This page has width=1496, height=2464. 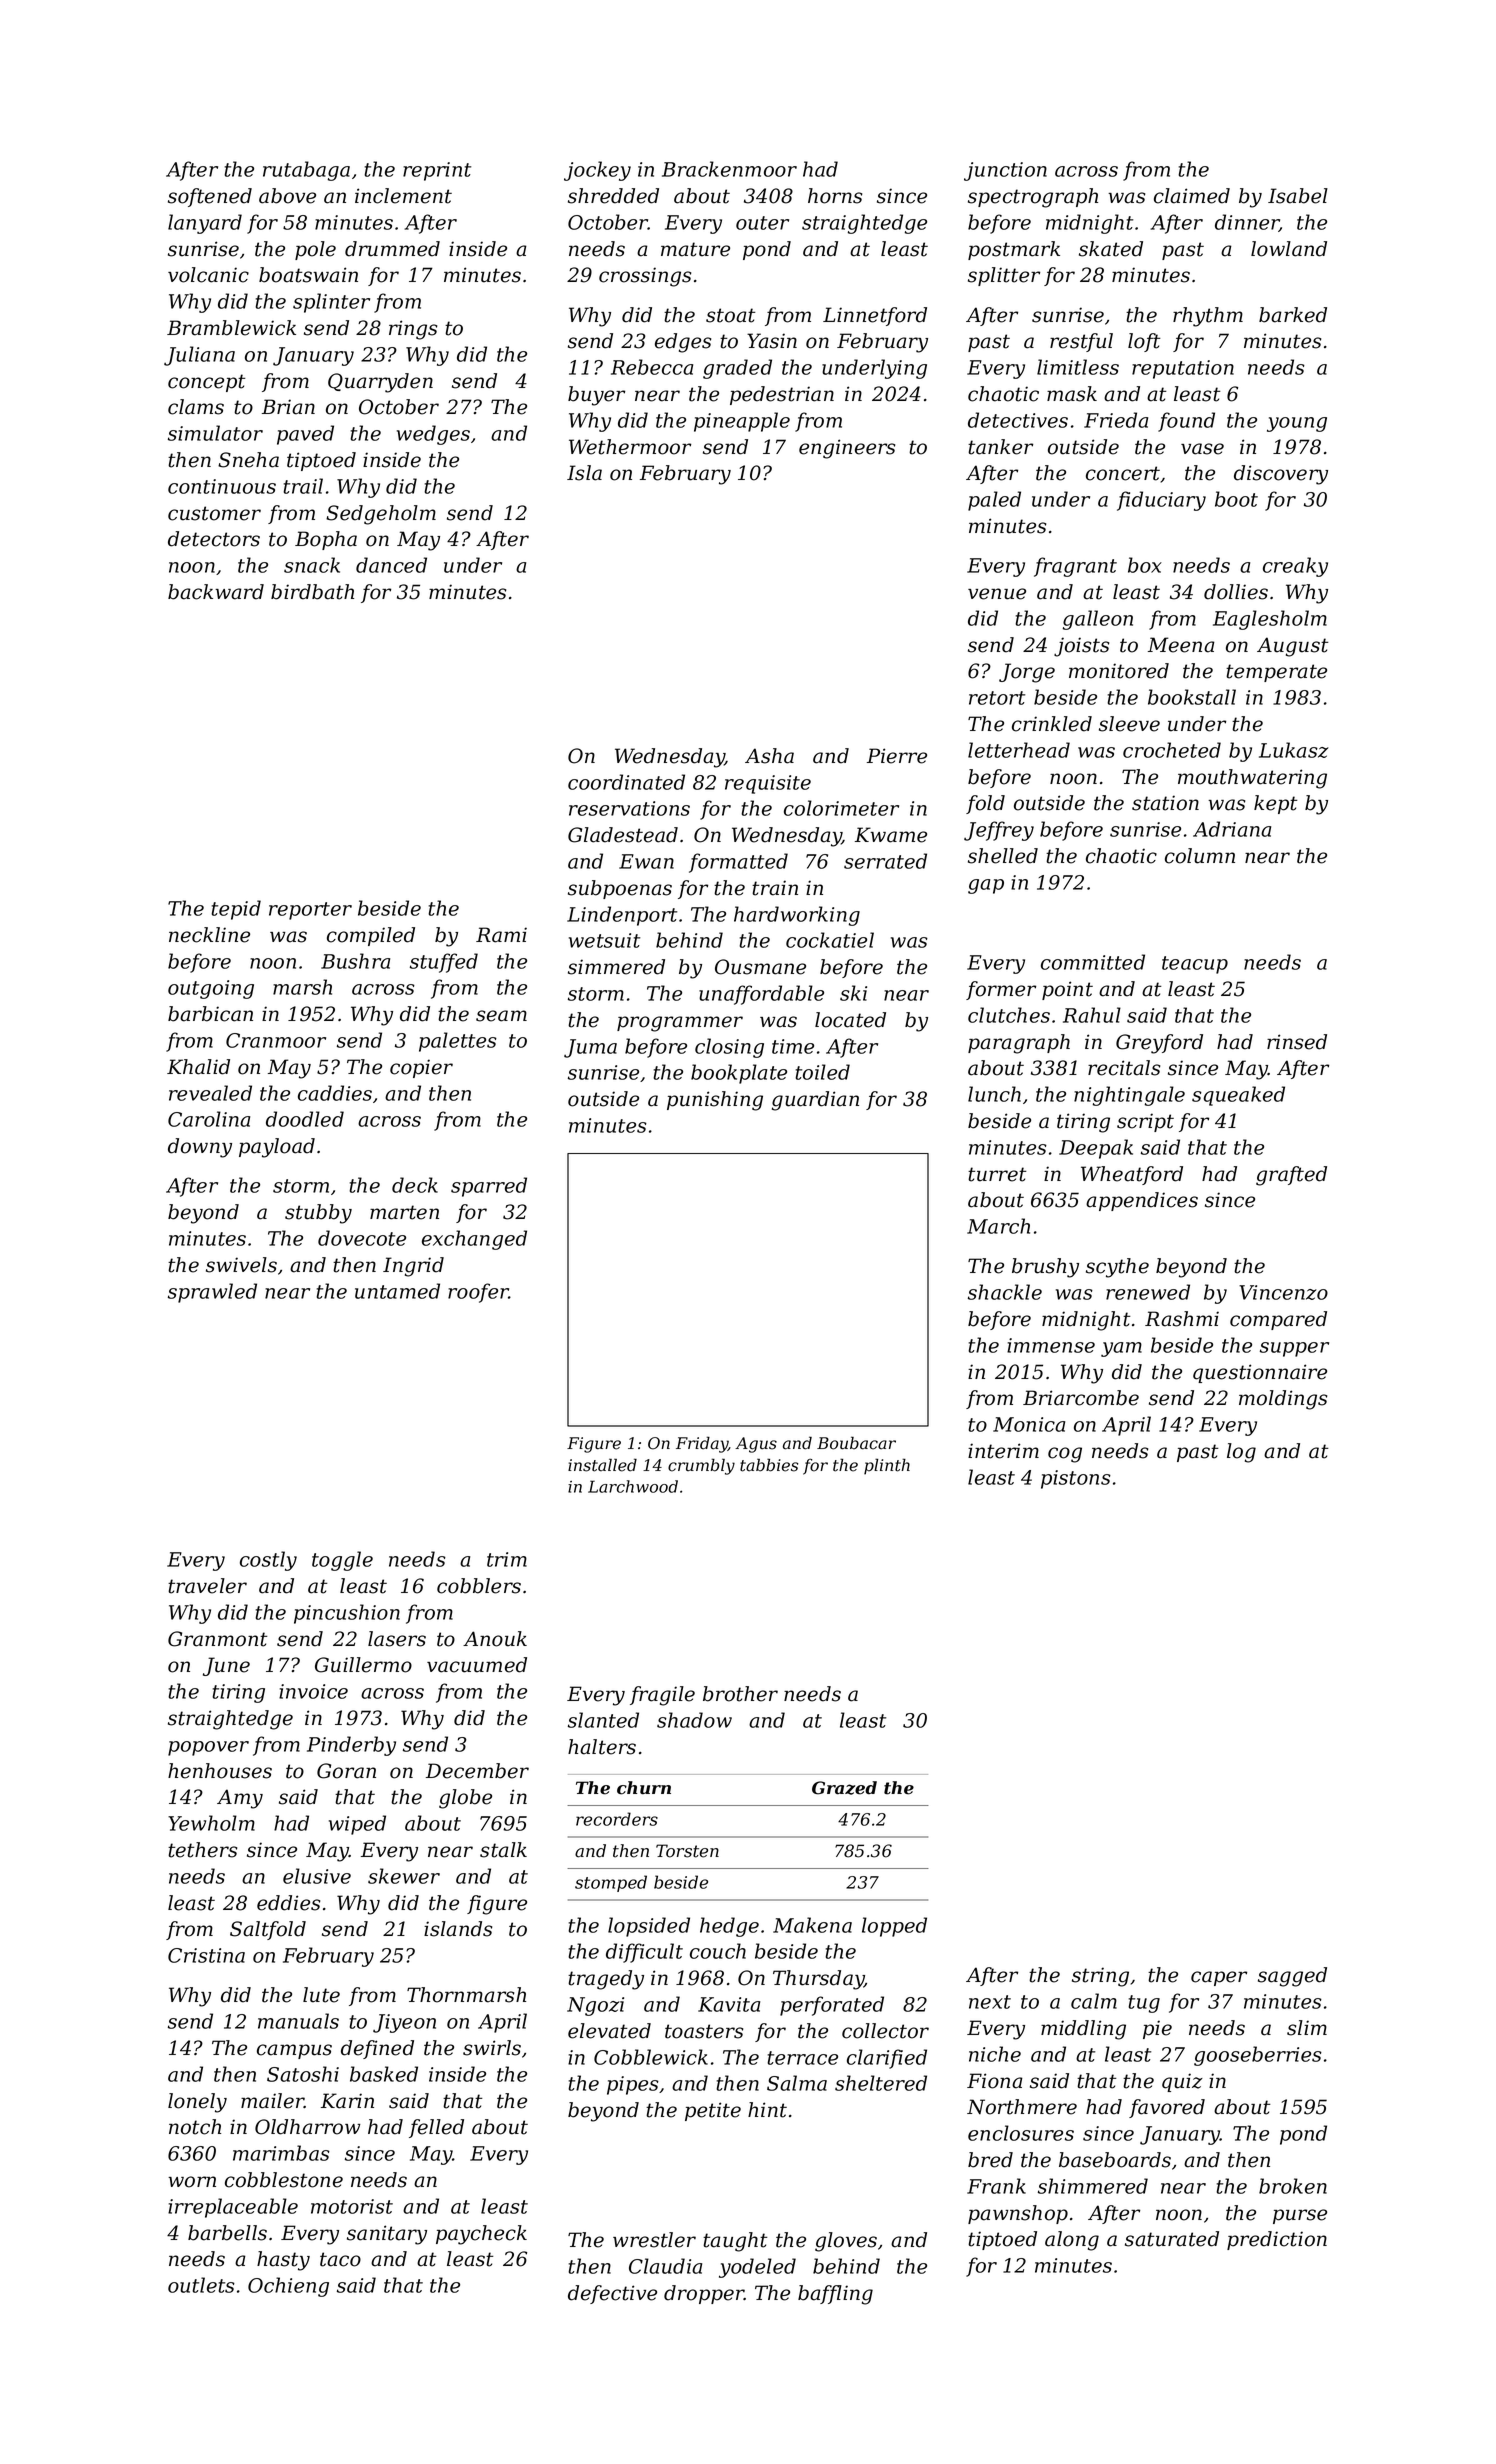 I want to click on taco, so click(x=340, y=2259).
